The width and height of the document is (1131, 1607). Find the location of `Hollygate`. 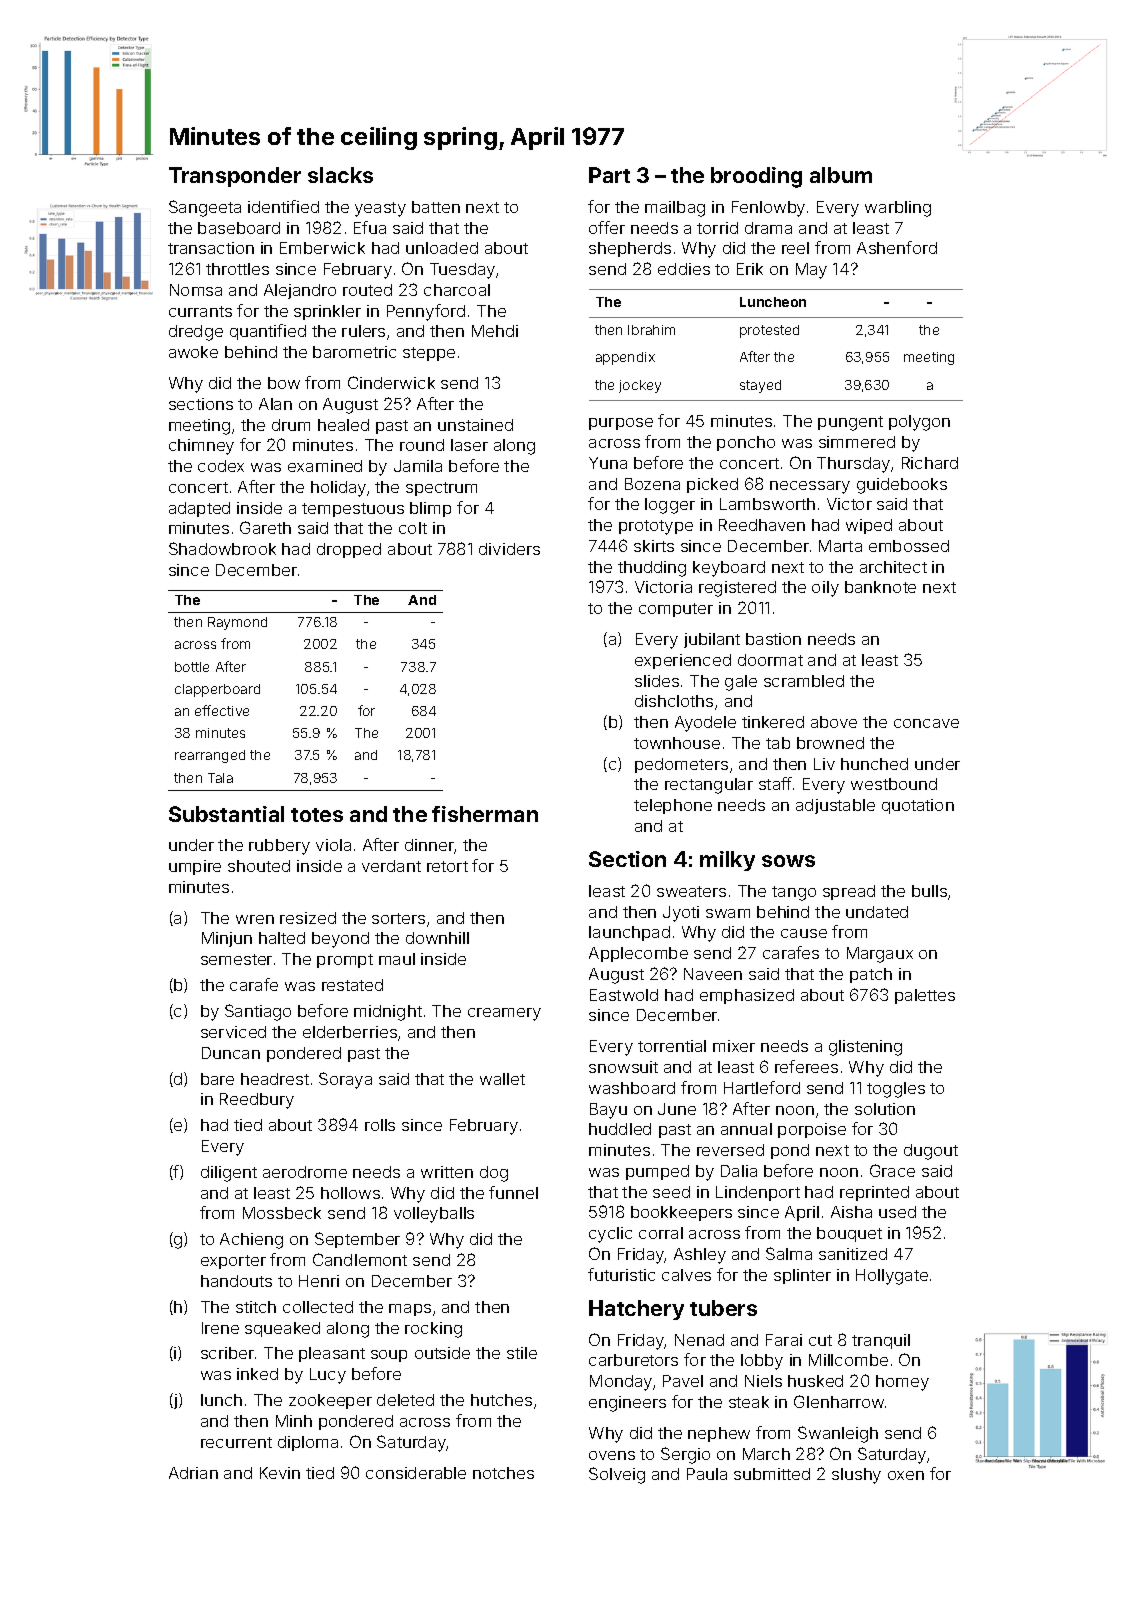

Hollygate is located at coordinates (892, 1277).
